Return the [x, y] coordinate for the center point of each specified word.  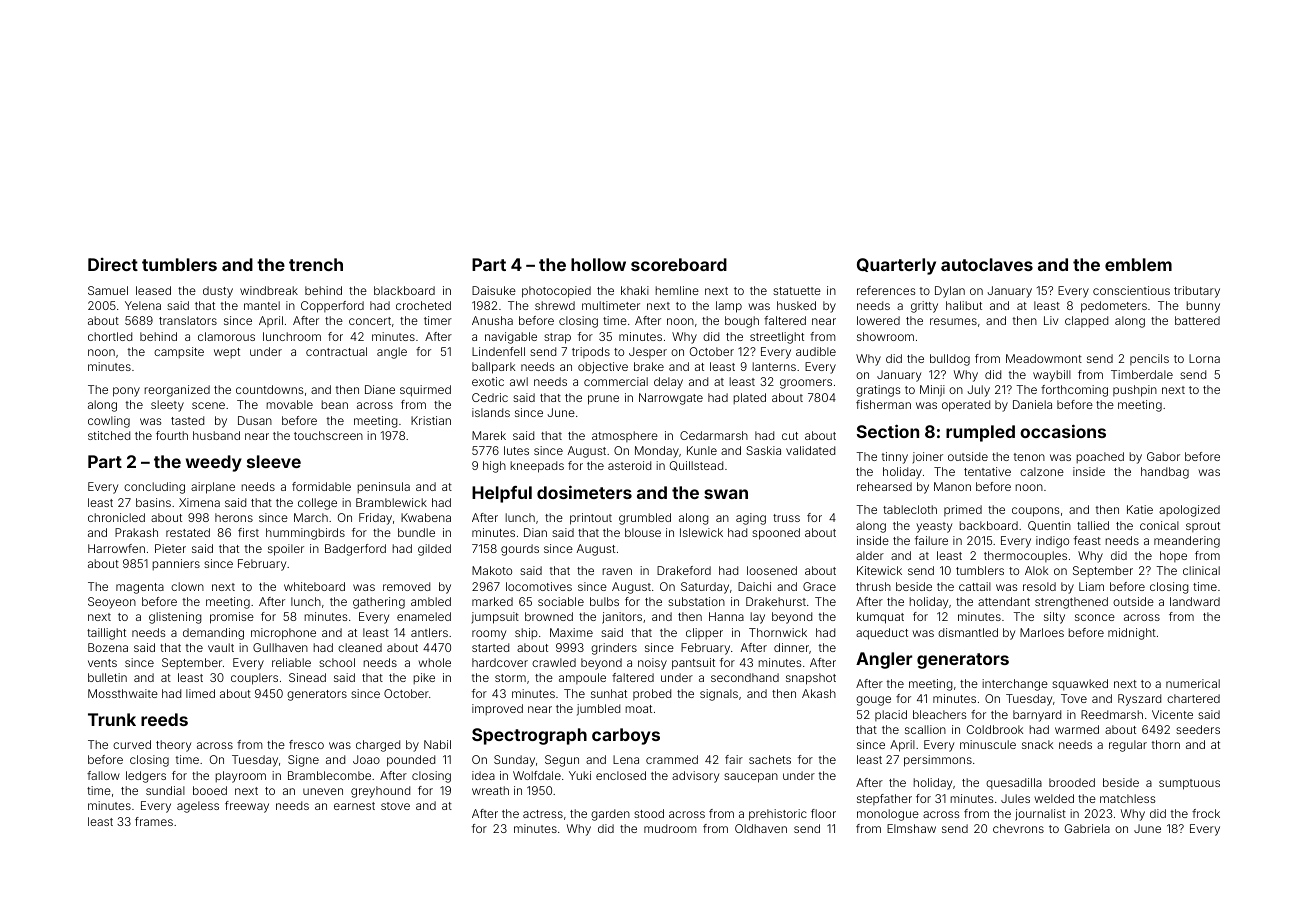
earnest [354, 806]
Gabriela [1087, 828]
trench [316, 264]
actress [543, 814]
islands [491, 412]
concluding [154, 488]
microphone [283, 634]
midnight [1132, 634]
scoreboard [679, 264]
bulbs [604, 601]
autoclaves [987, 264]
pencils [1149, 359]
